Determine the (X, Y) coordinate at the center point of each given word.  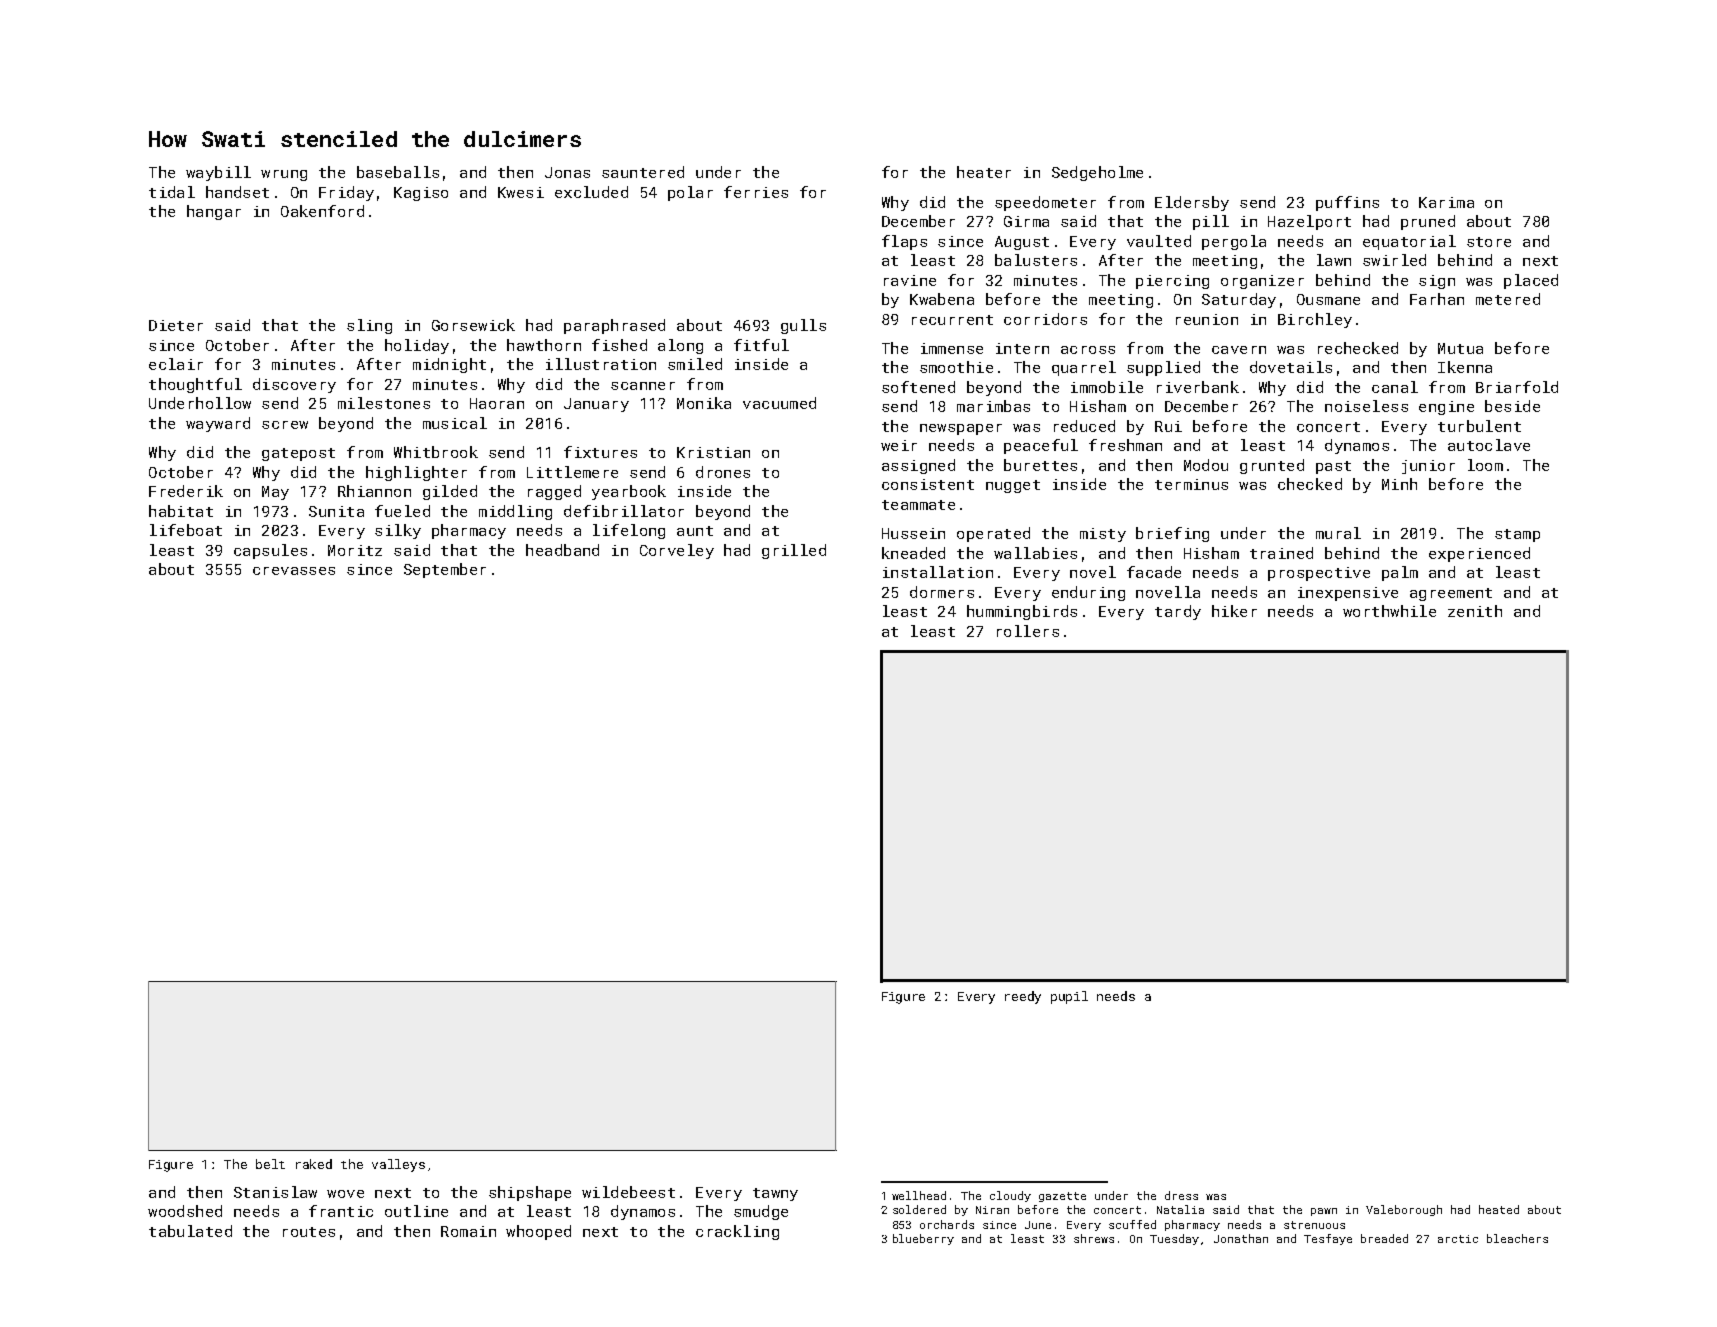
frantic (341, 1211)
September (445, 570)
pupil (1069, 997)
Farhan (1437, 299)
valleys (398, 1165)
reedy (1023, 997)
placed (1531, 281)
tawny (775, 1194)
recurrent (952, 320)
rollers (1028, 631)
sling (369, 326)
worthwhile (1389, 611)
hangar (214, 212)
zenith (1475, 611)
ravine (910, 280)
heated (1499, 1209)
